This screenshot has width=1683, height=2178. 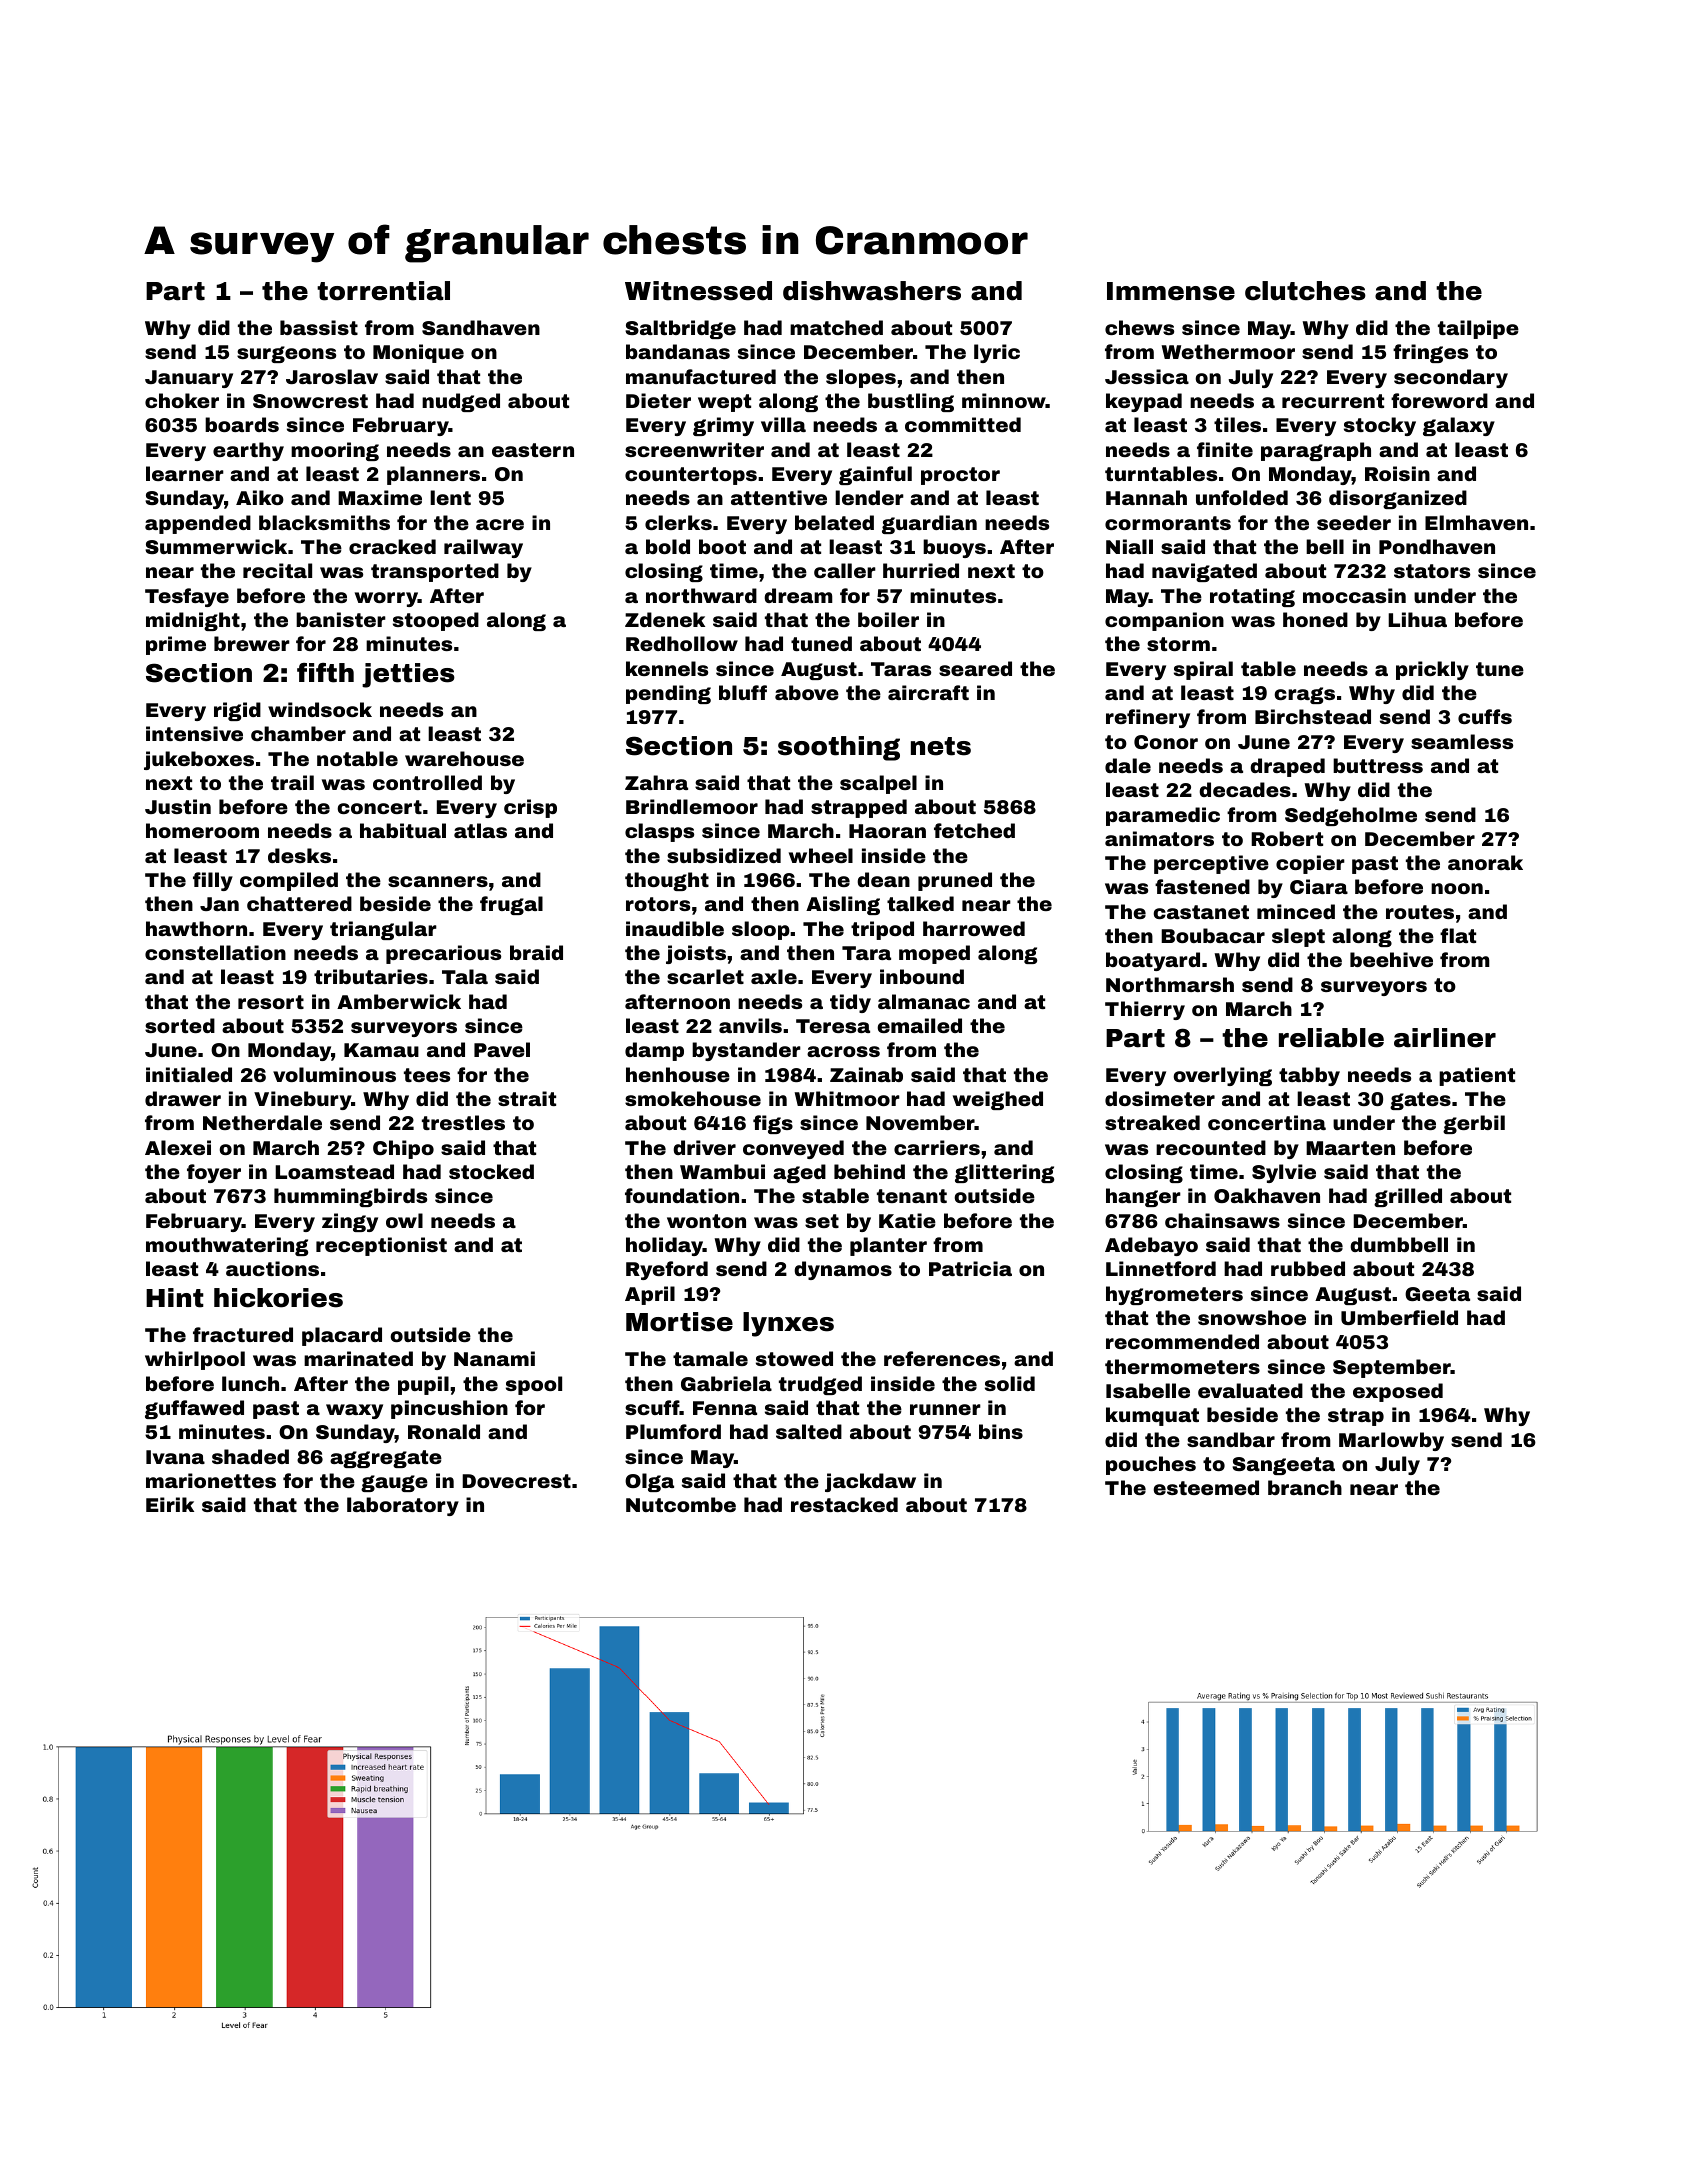 I want to click on laboratory, so click(x=403, y=1506).
